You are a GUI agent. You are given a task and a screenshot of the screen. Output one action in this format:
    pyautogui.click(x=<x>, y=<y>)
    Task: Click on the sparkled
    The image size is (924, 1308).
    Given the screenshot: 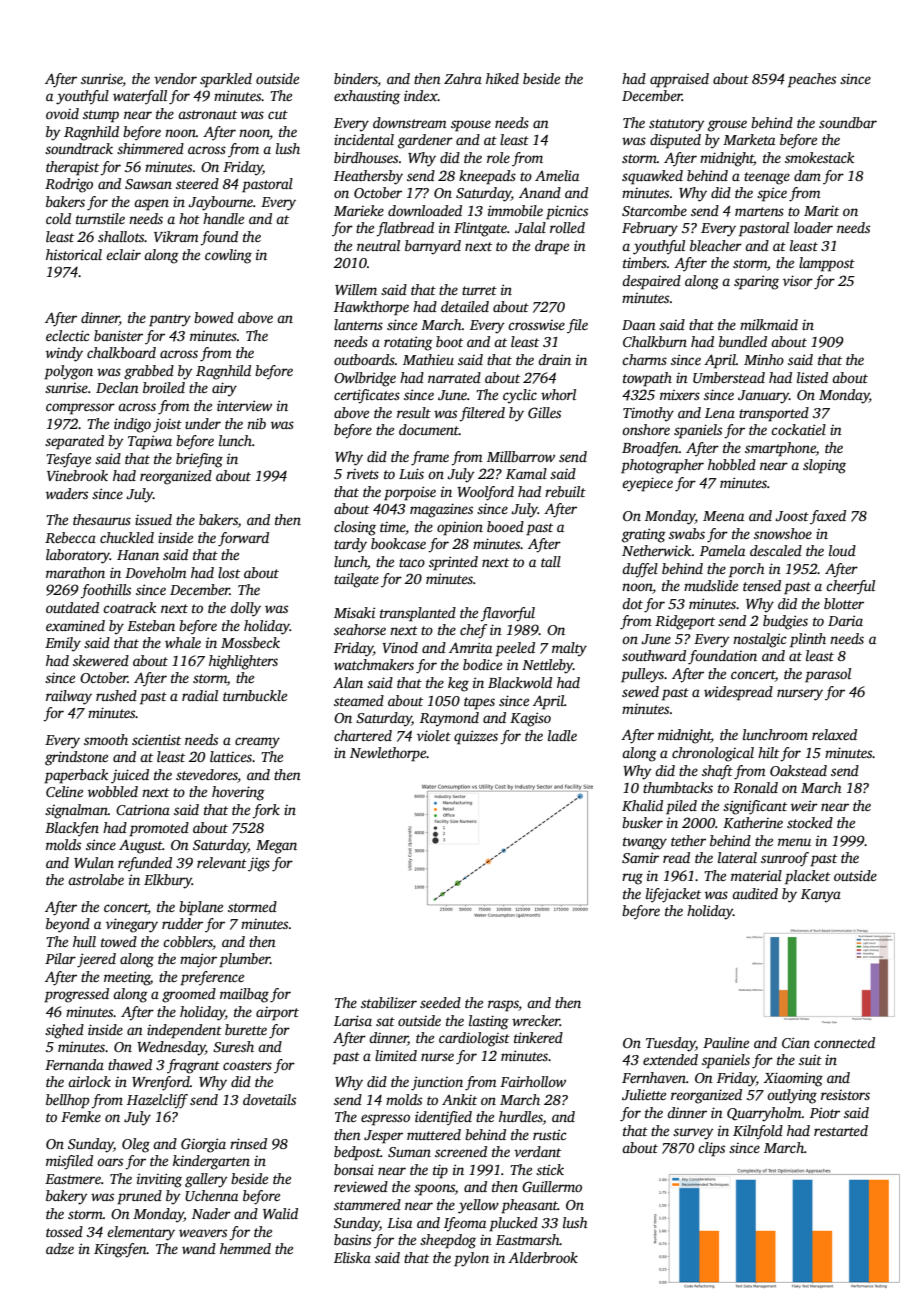 What is the action you would take?
    pyautogui.click(x=226, y=80)
